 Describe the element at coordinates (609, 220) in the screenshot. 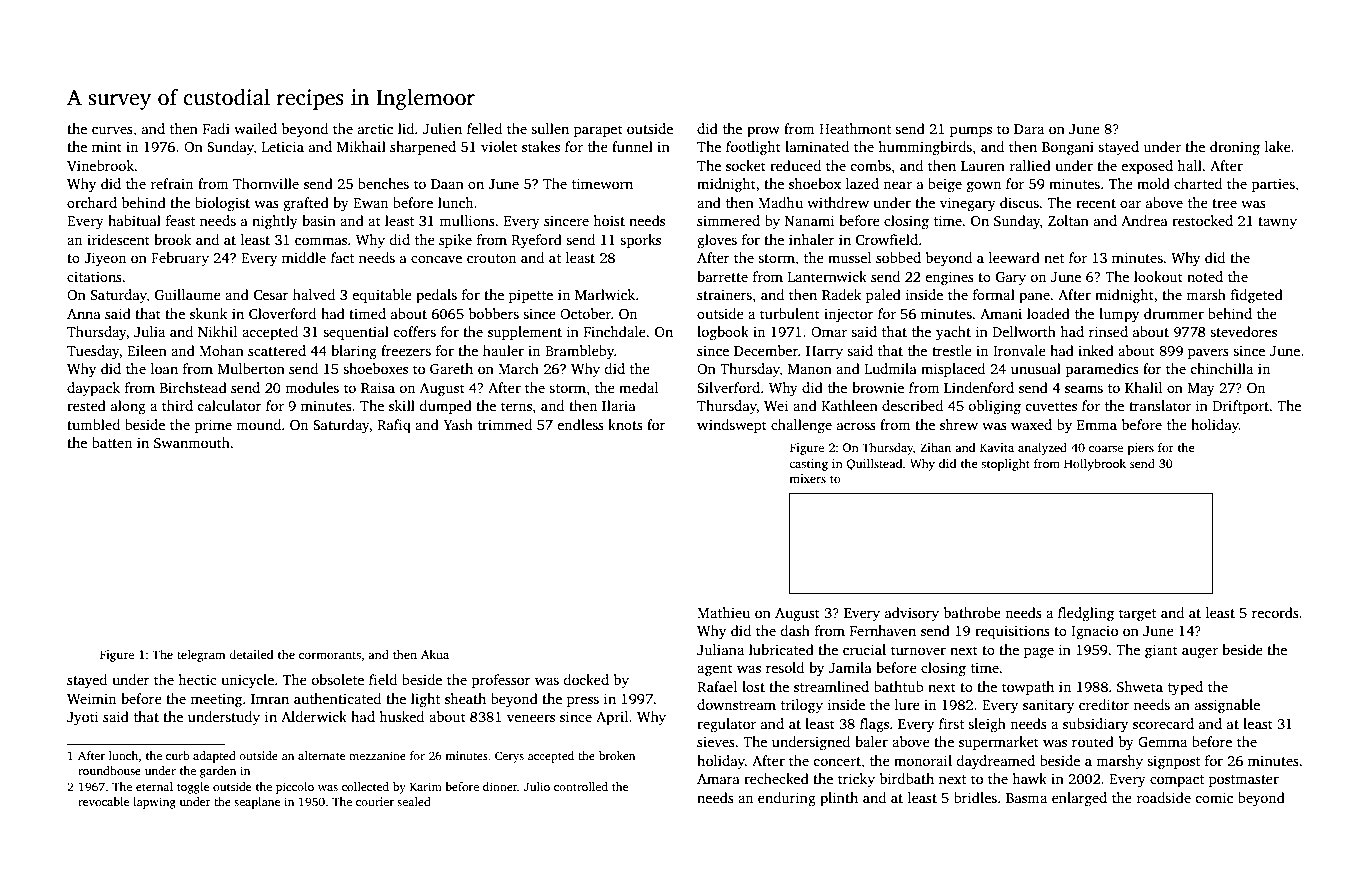

I see `hoist` at that location.
